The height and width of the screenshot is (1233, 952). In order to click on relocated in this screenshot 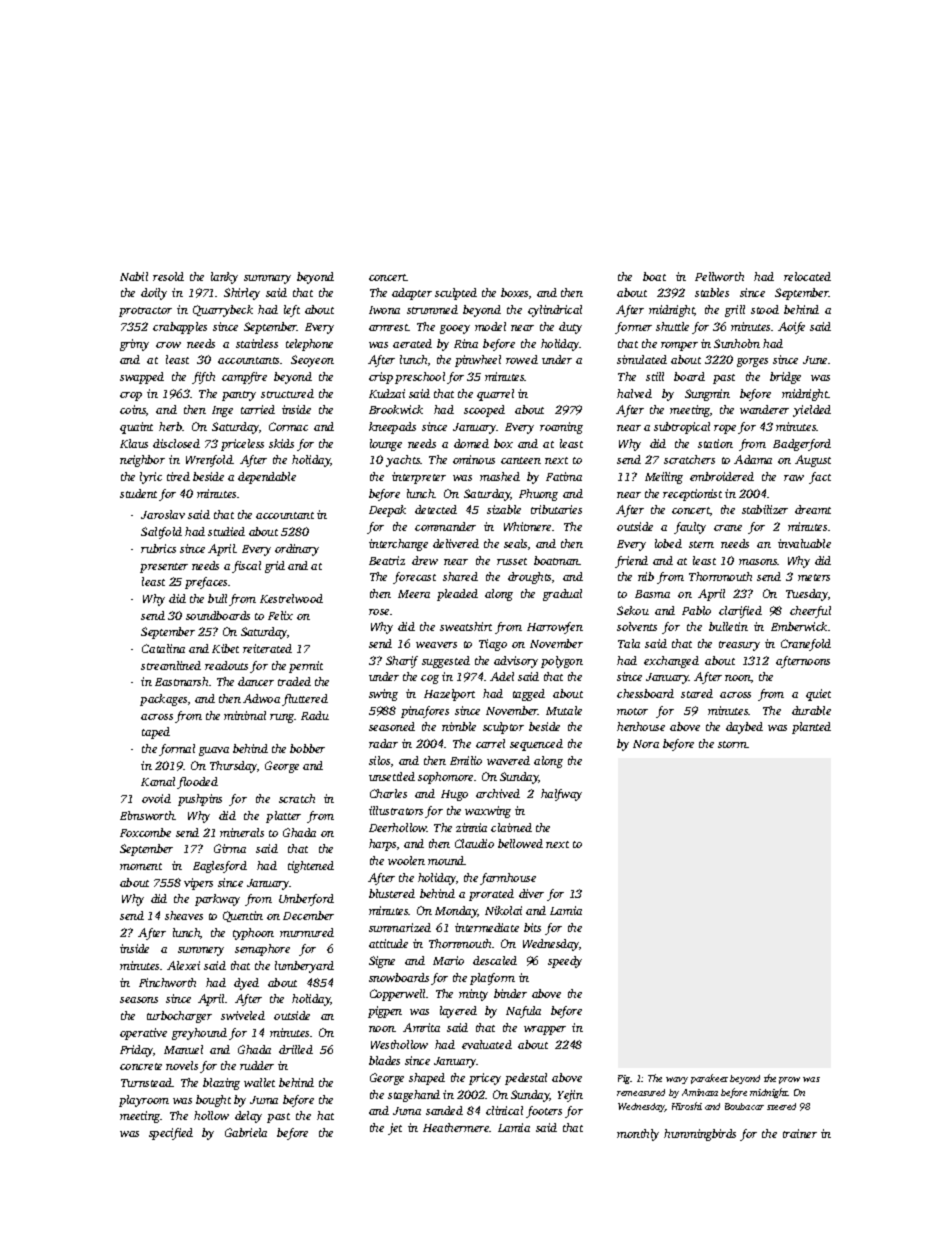, I will do `click(807, 276)`.
